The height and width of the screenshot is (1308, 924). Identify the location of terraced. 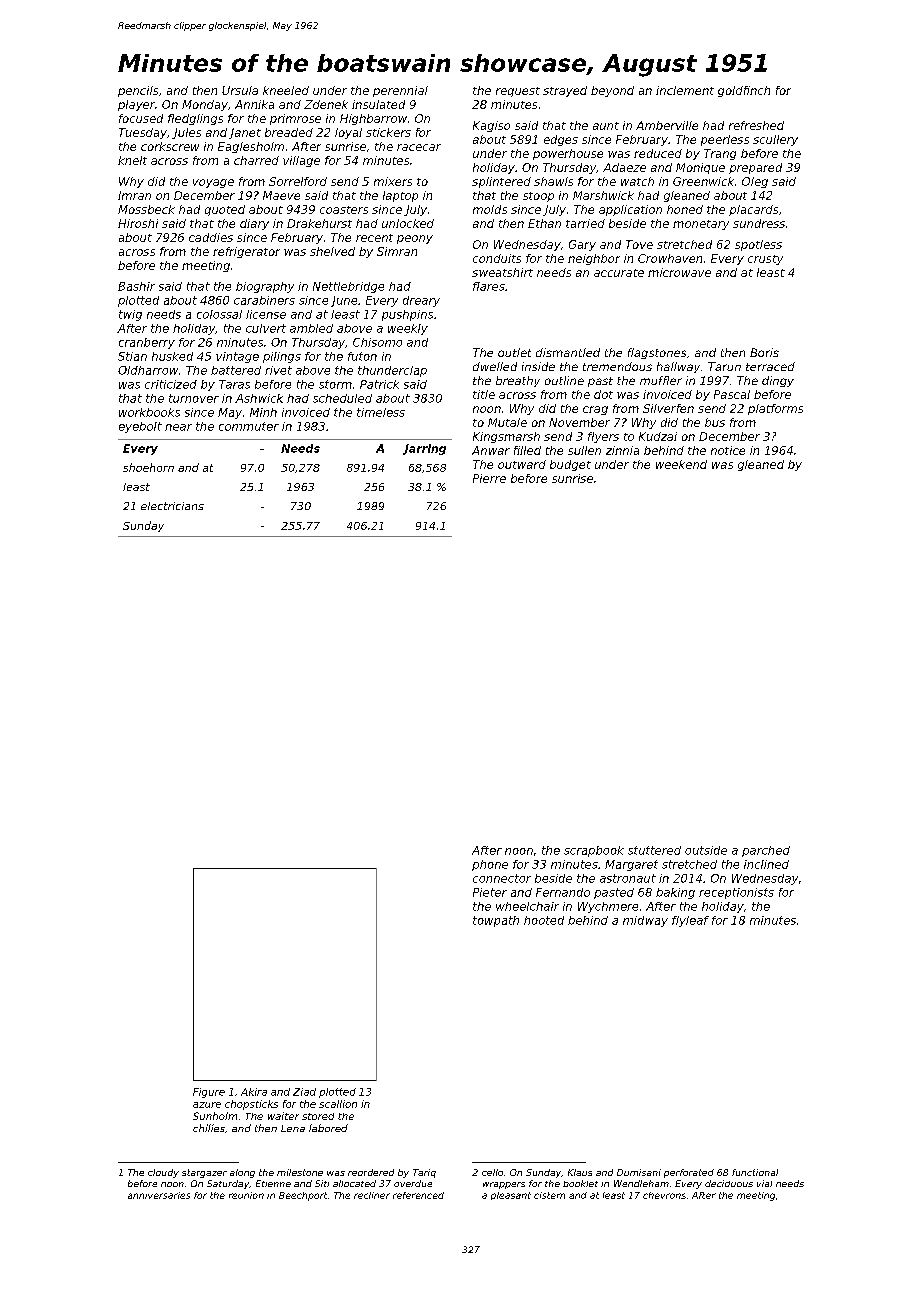
(770, 366).
